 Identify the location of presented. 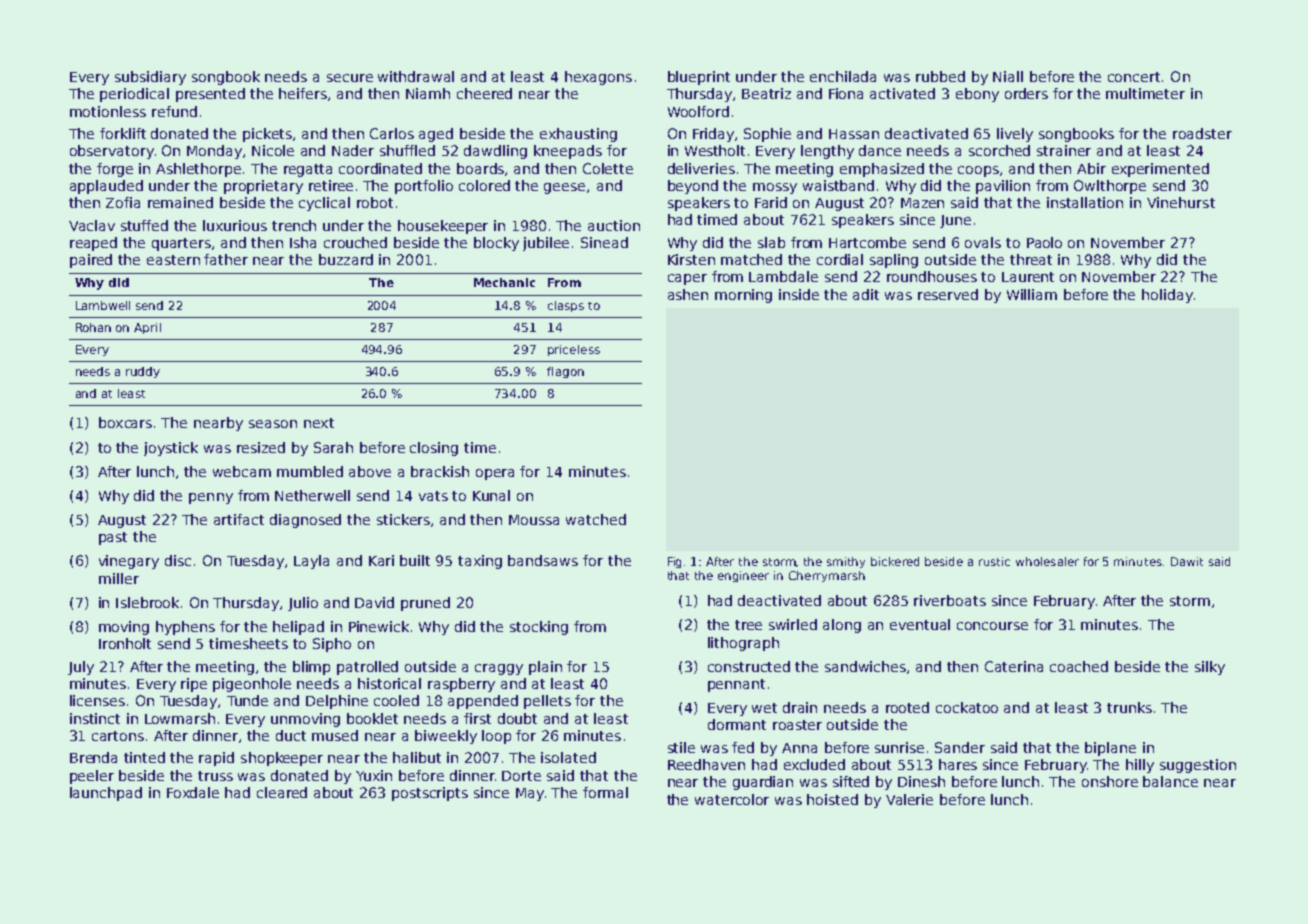
(210, 95).
